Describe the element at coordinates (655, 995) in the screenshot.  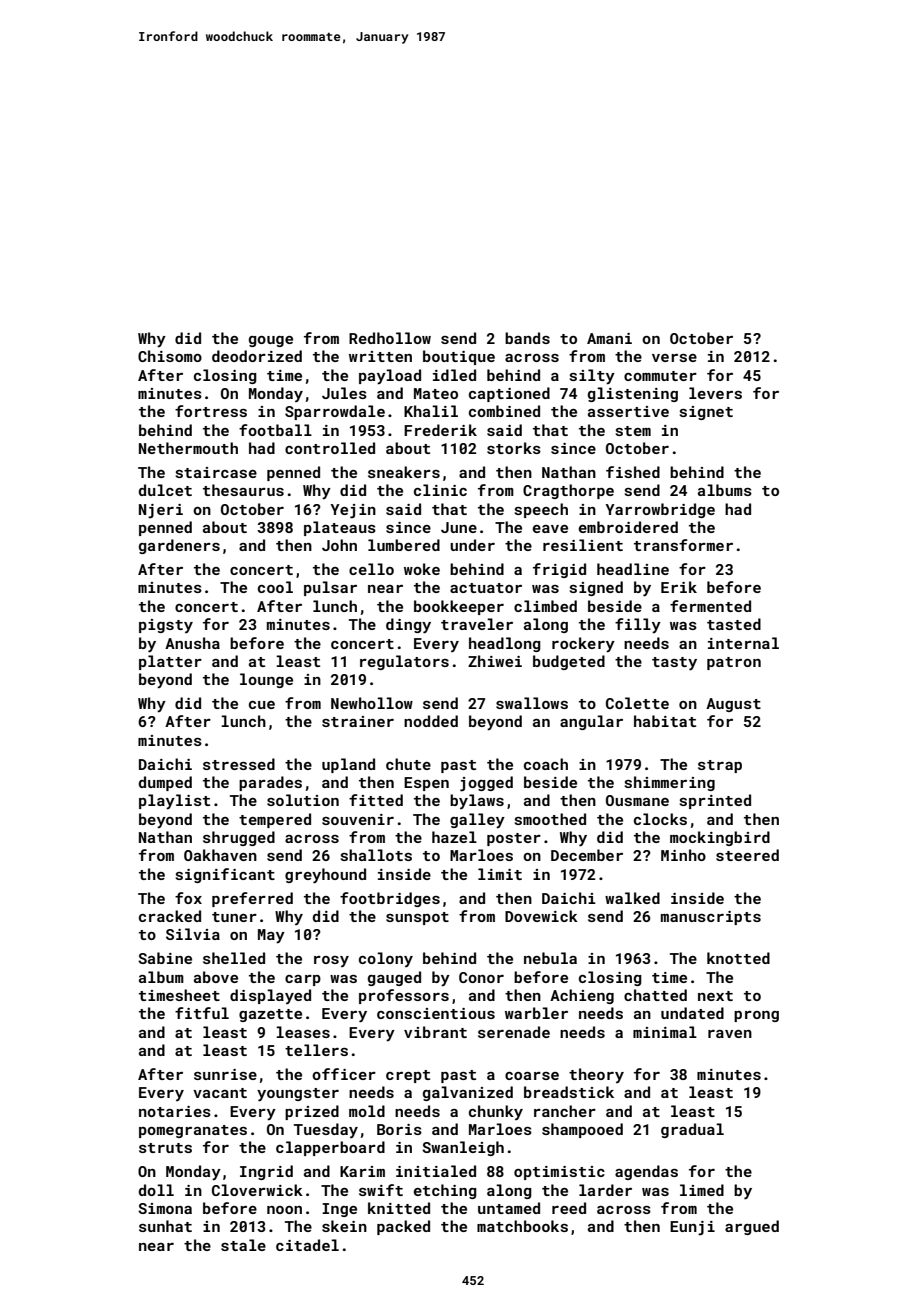
I see `chatted` at that location.
